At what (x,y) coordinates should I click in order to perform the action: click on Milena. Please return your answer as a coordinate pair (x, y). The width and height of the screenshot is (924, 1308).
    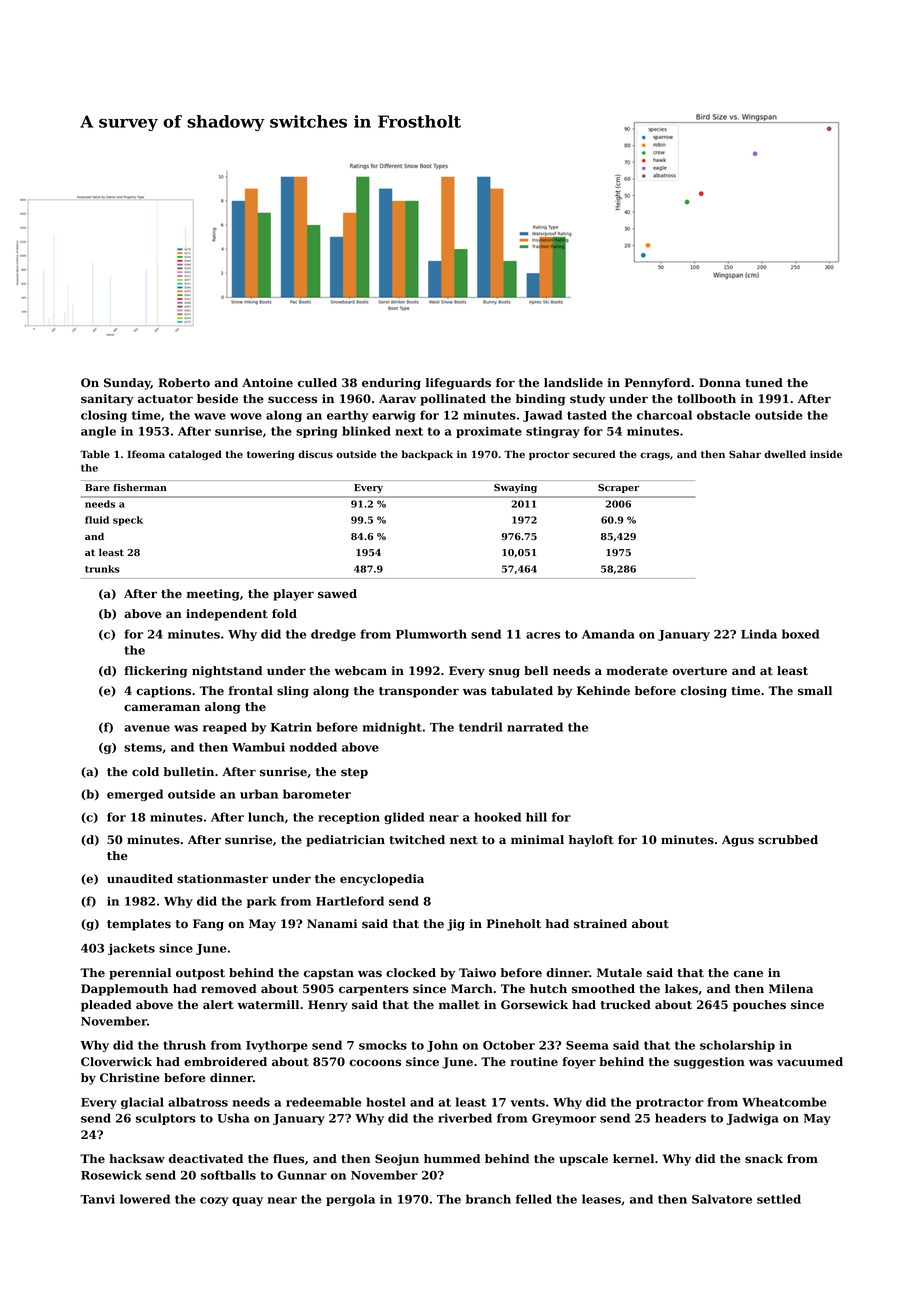
    Looking at the image, I should click on (791, 988).
